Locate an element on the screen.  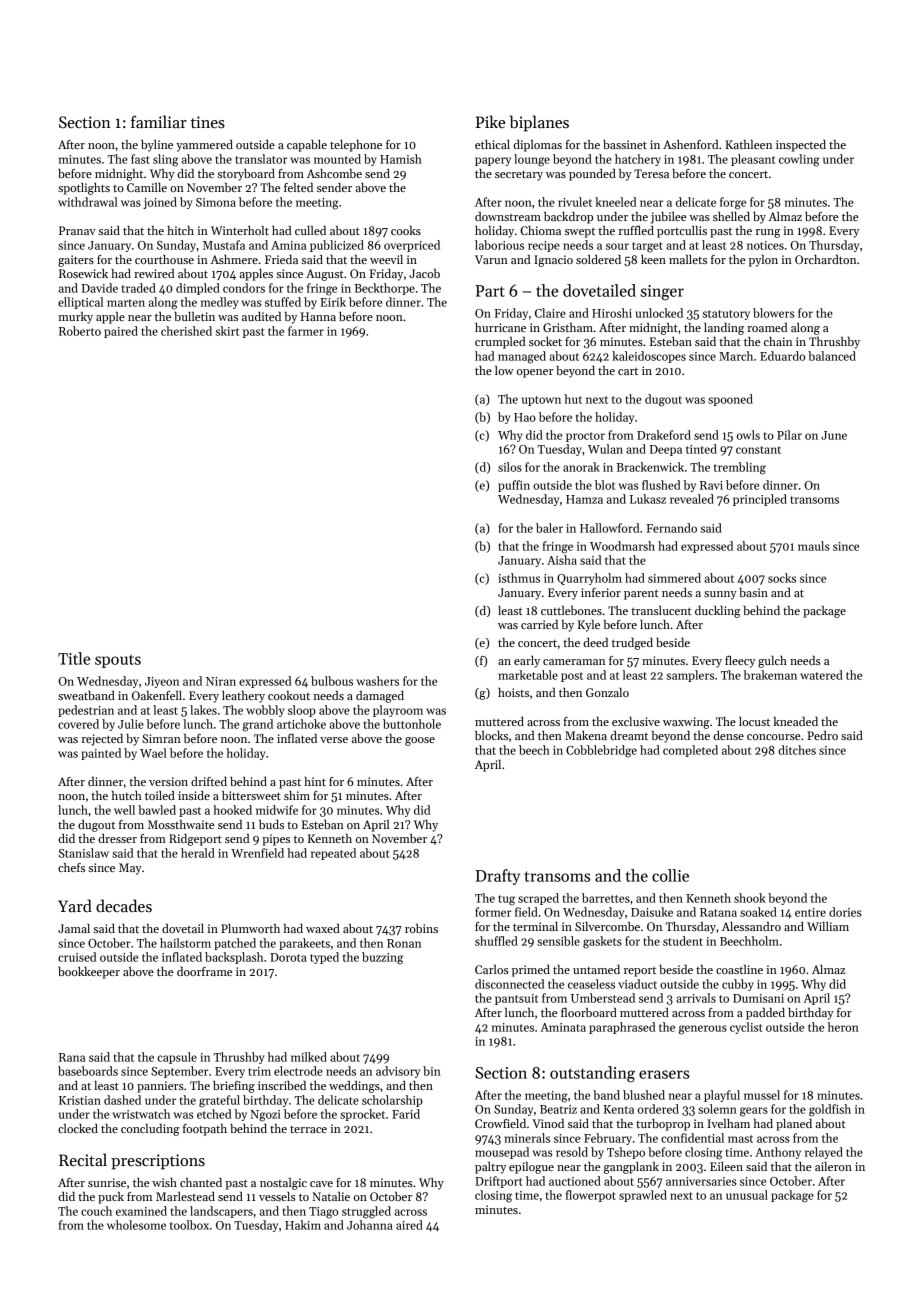
inspected is located at coordinates (801, 146).
